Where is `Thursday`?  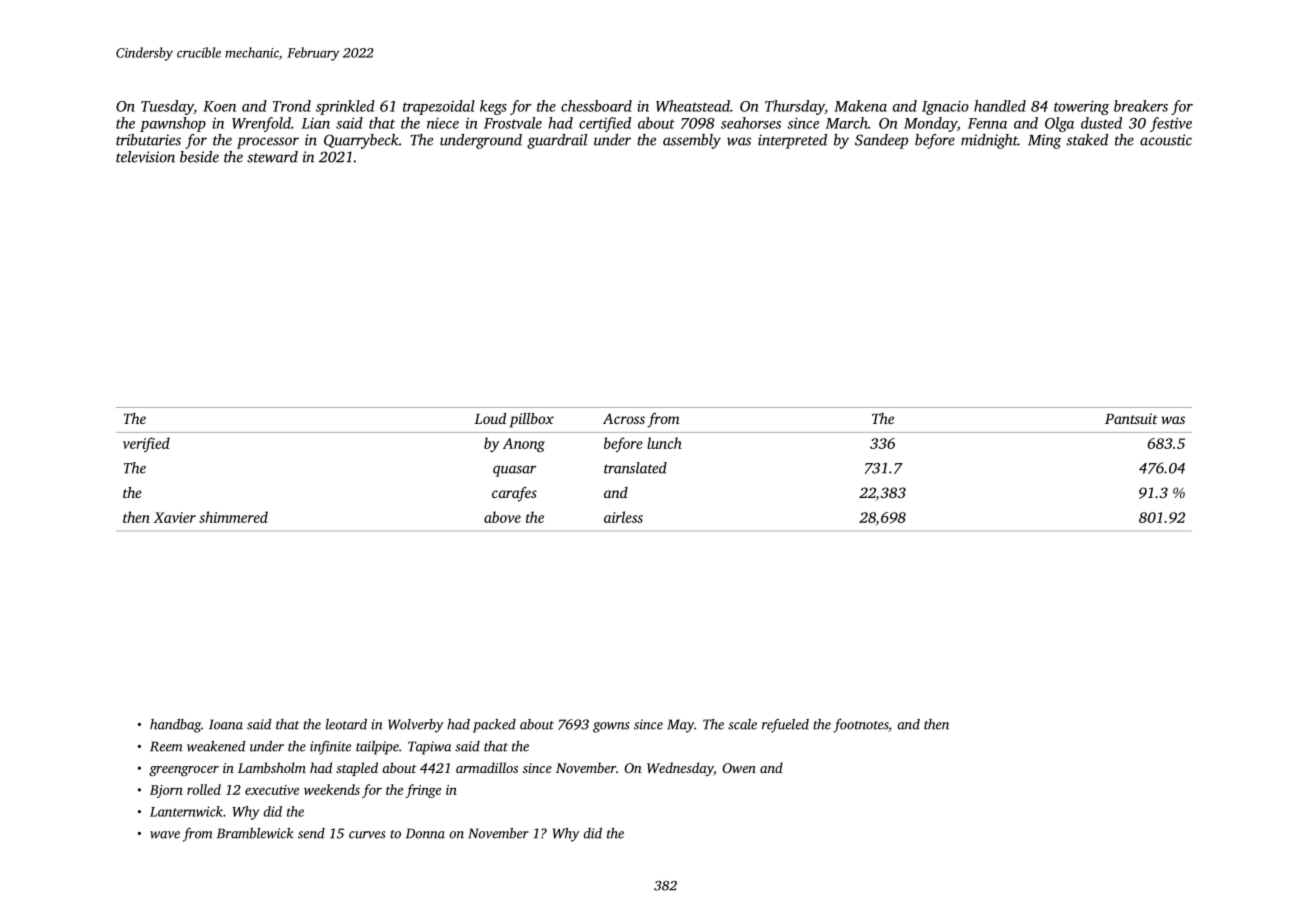
Thursday is located at coordinates (795, 107).
